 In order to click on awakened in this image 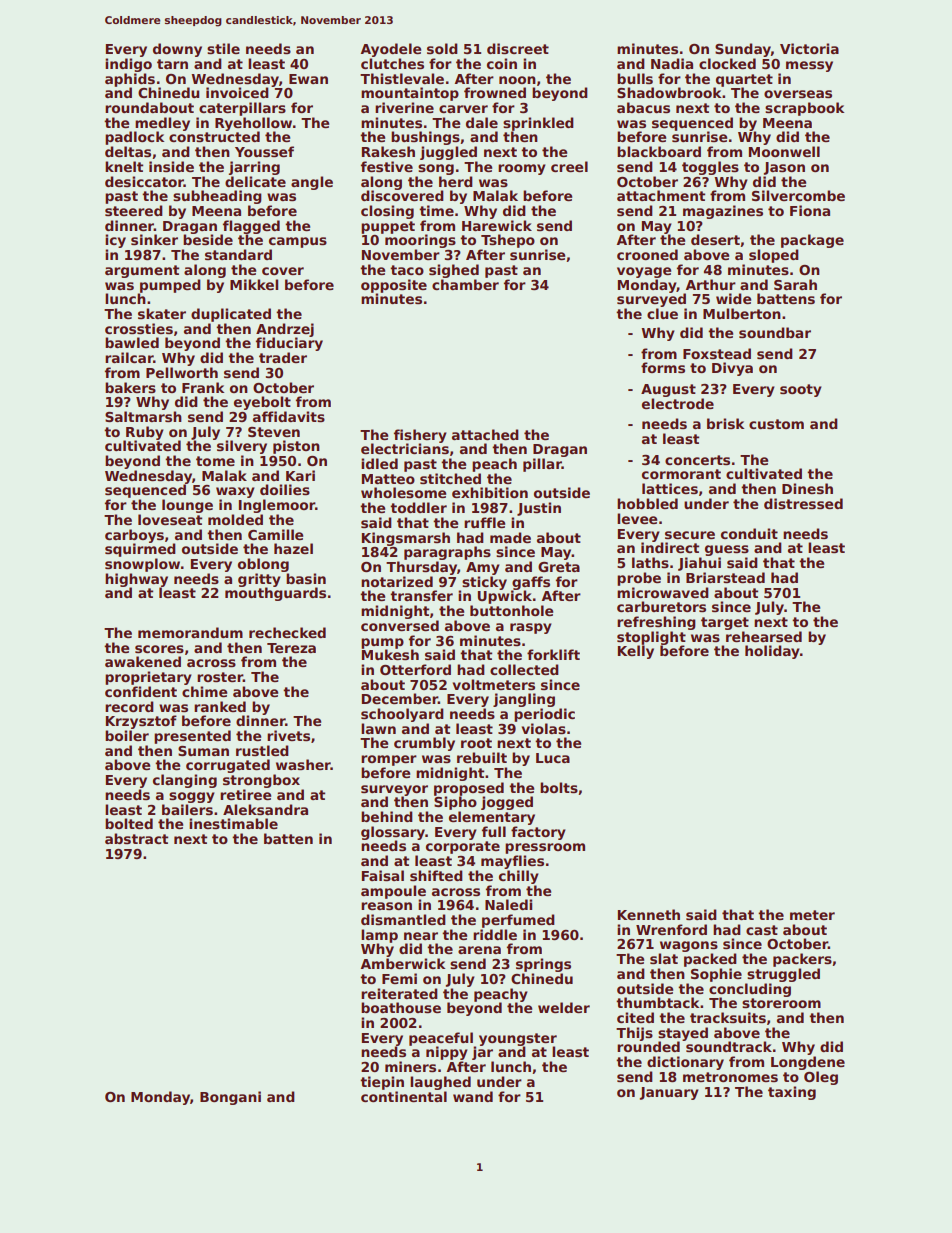, I will do `click(143, 661)`.
